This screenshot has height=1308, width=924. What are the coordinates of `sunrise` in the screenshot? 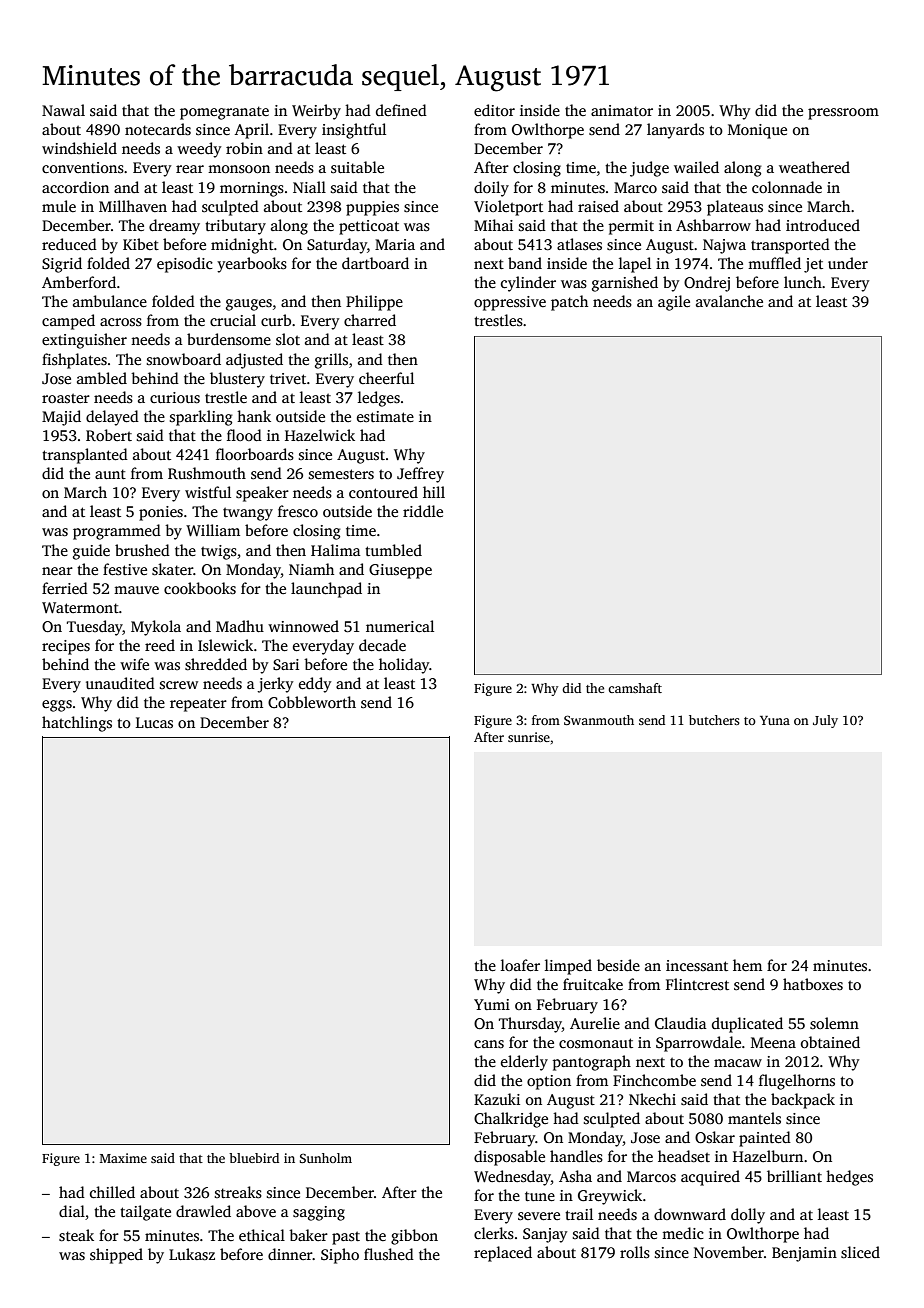 It's located at (529, 737).
